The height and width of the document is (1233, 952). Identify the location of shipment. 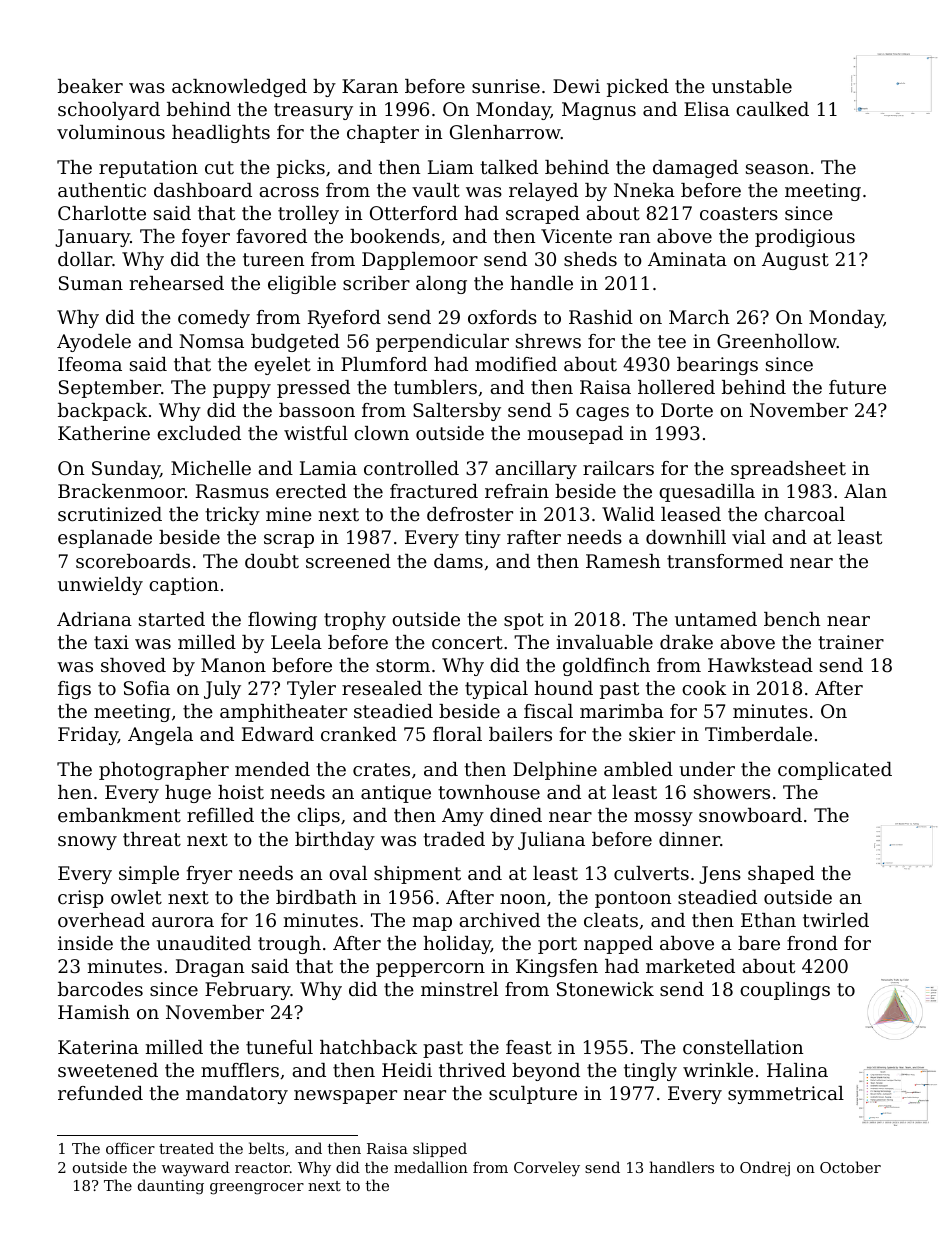
(417, 875).
